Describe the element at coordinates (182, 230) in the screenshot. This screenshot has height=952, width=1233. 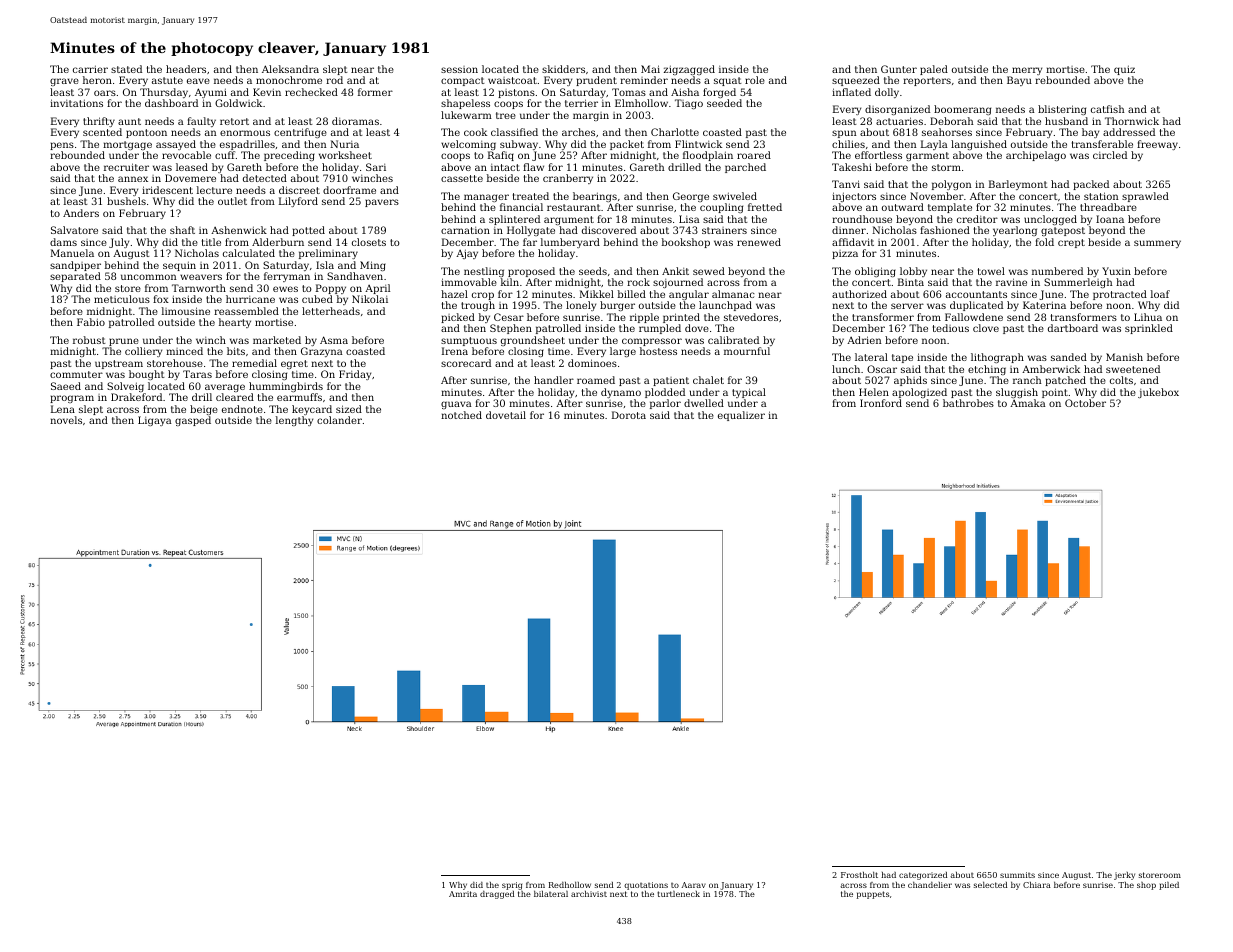
I see `shaft` at that location.
